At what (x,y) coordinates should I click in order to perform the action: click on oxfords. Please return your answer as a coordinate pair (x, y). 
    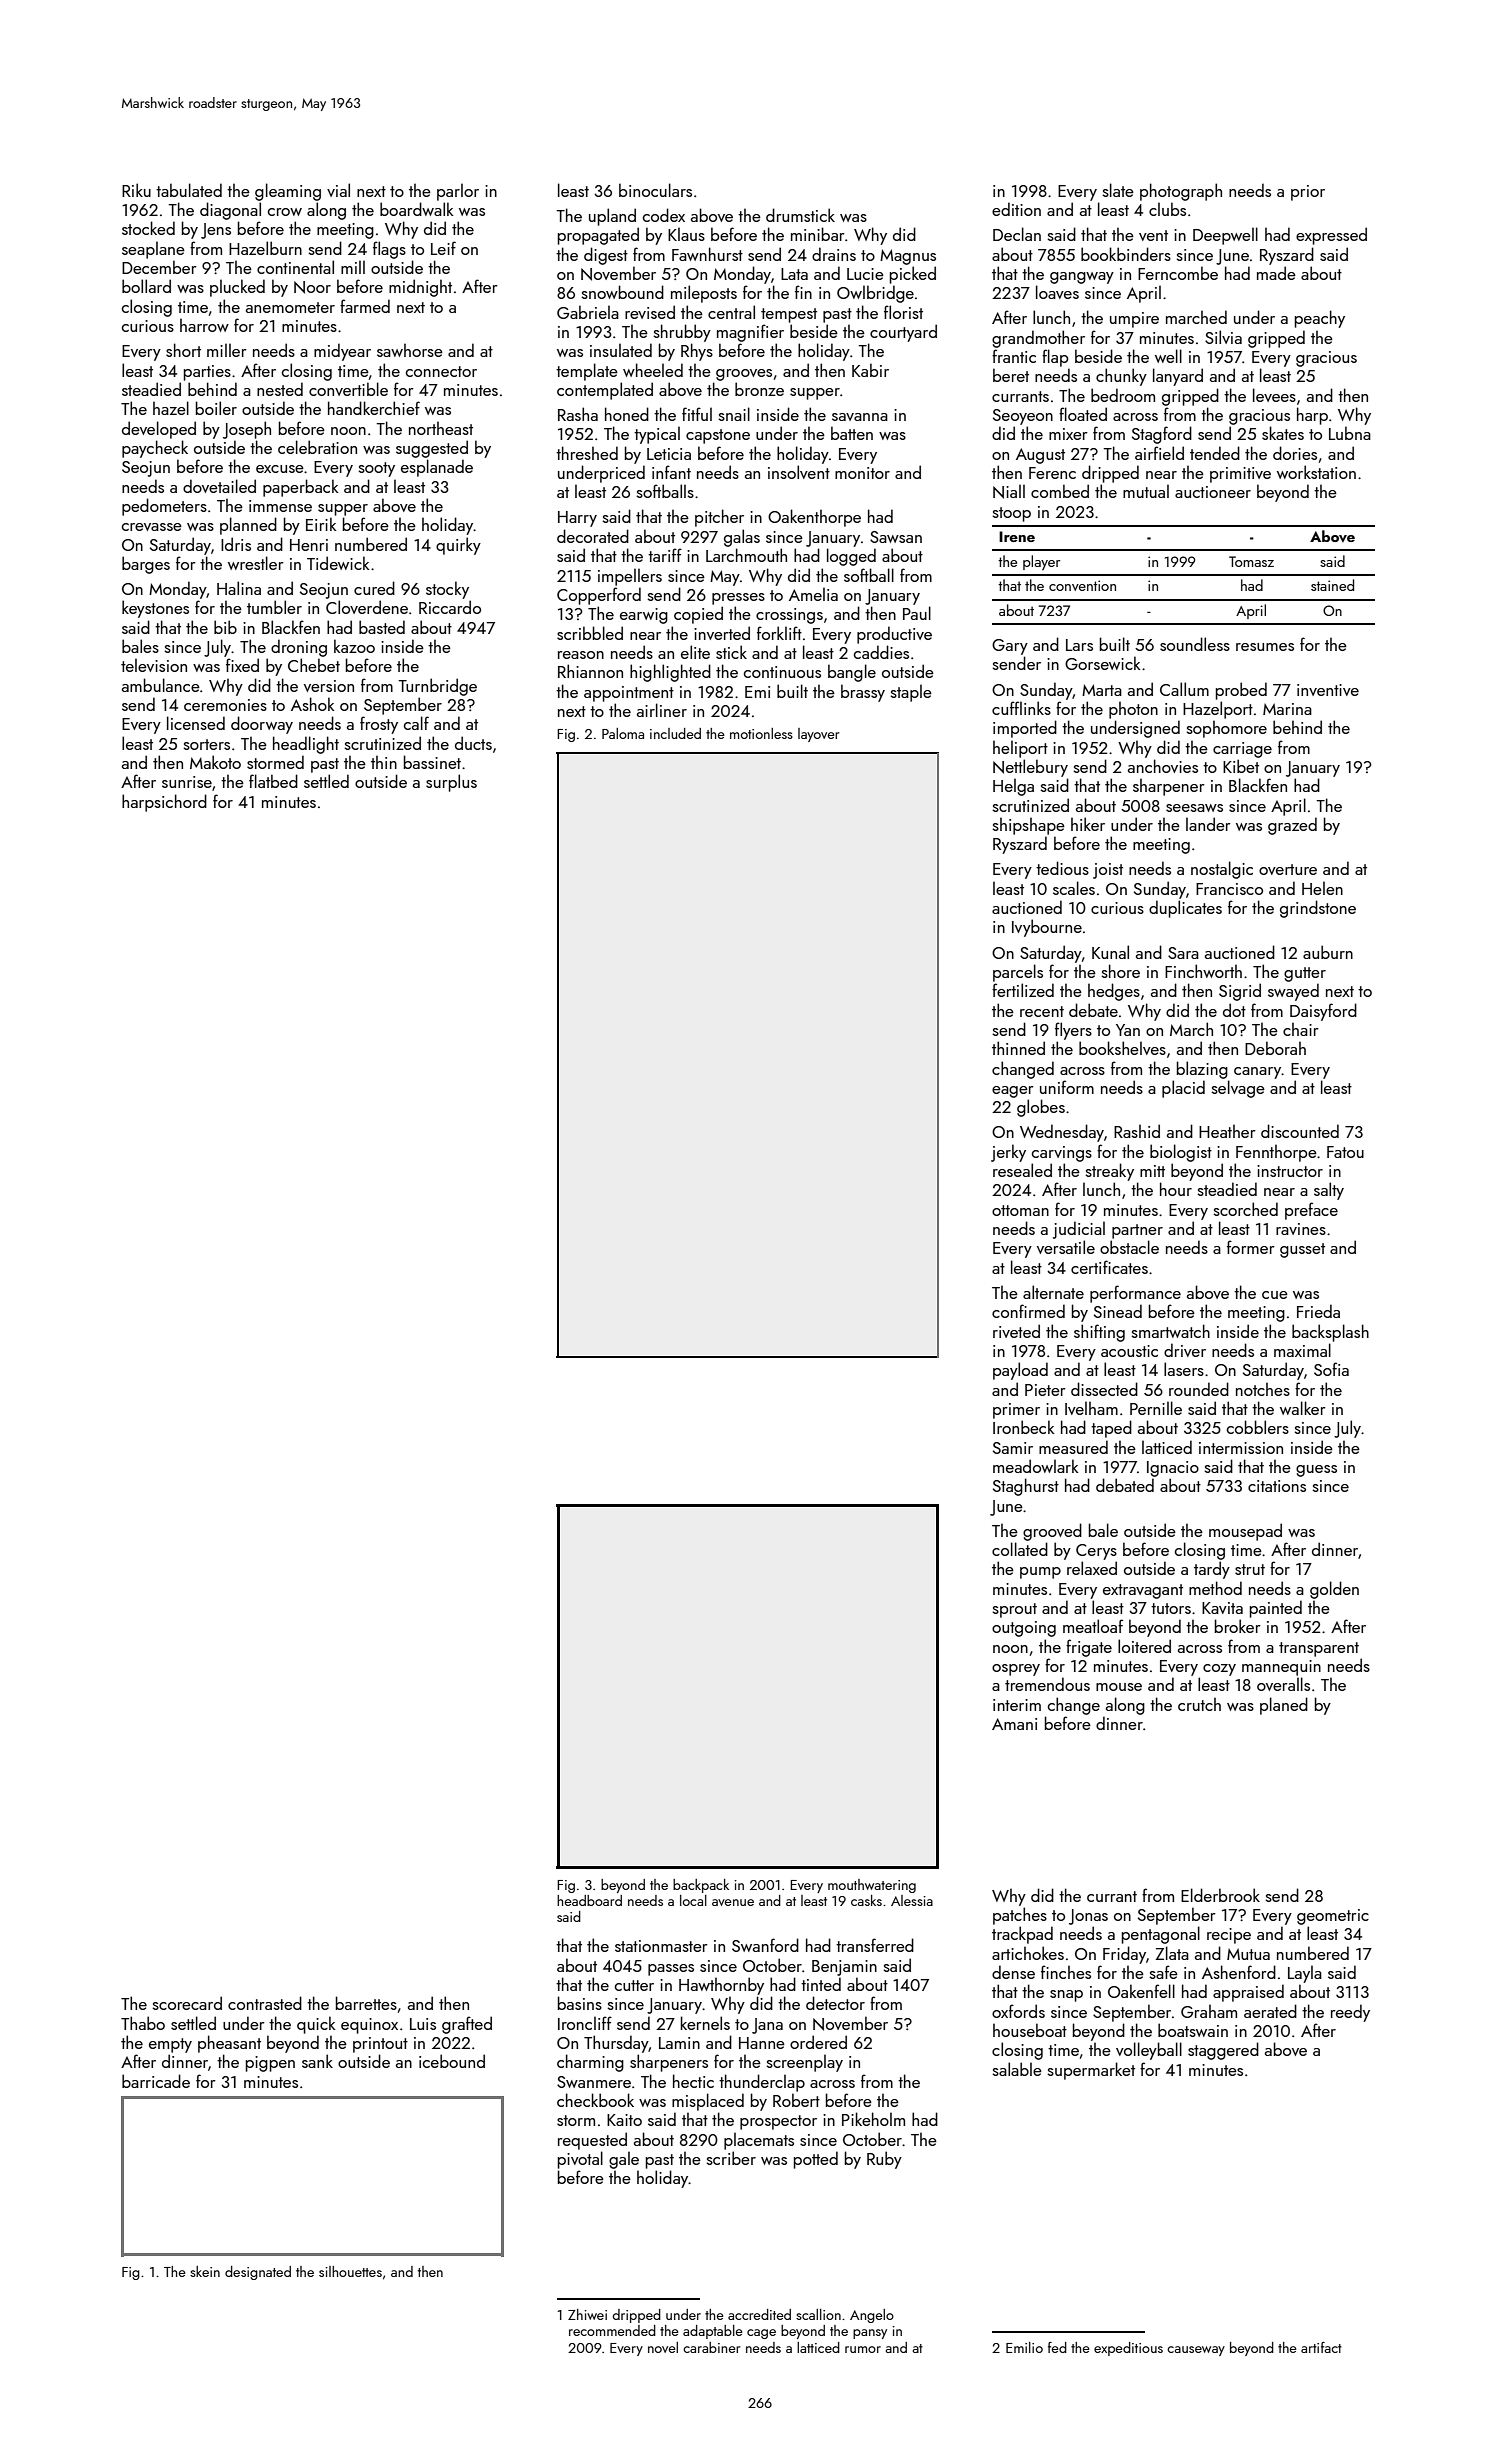
    Looking at the image, I should click on (1018, 2011).
